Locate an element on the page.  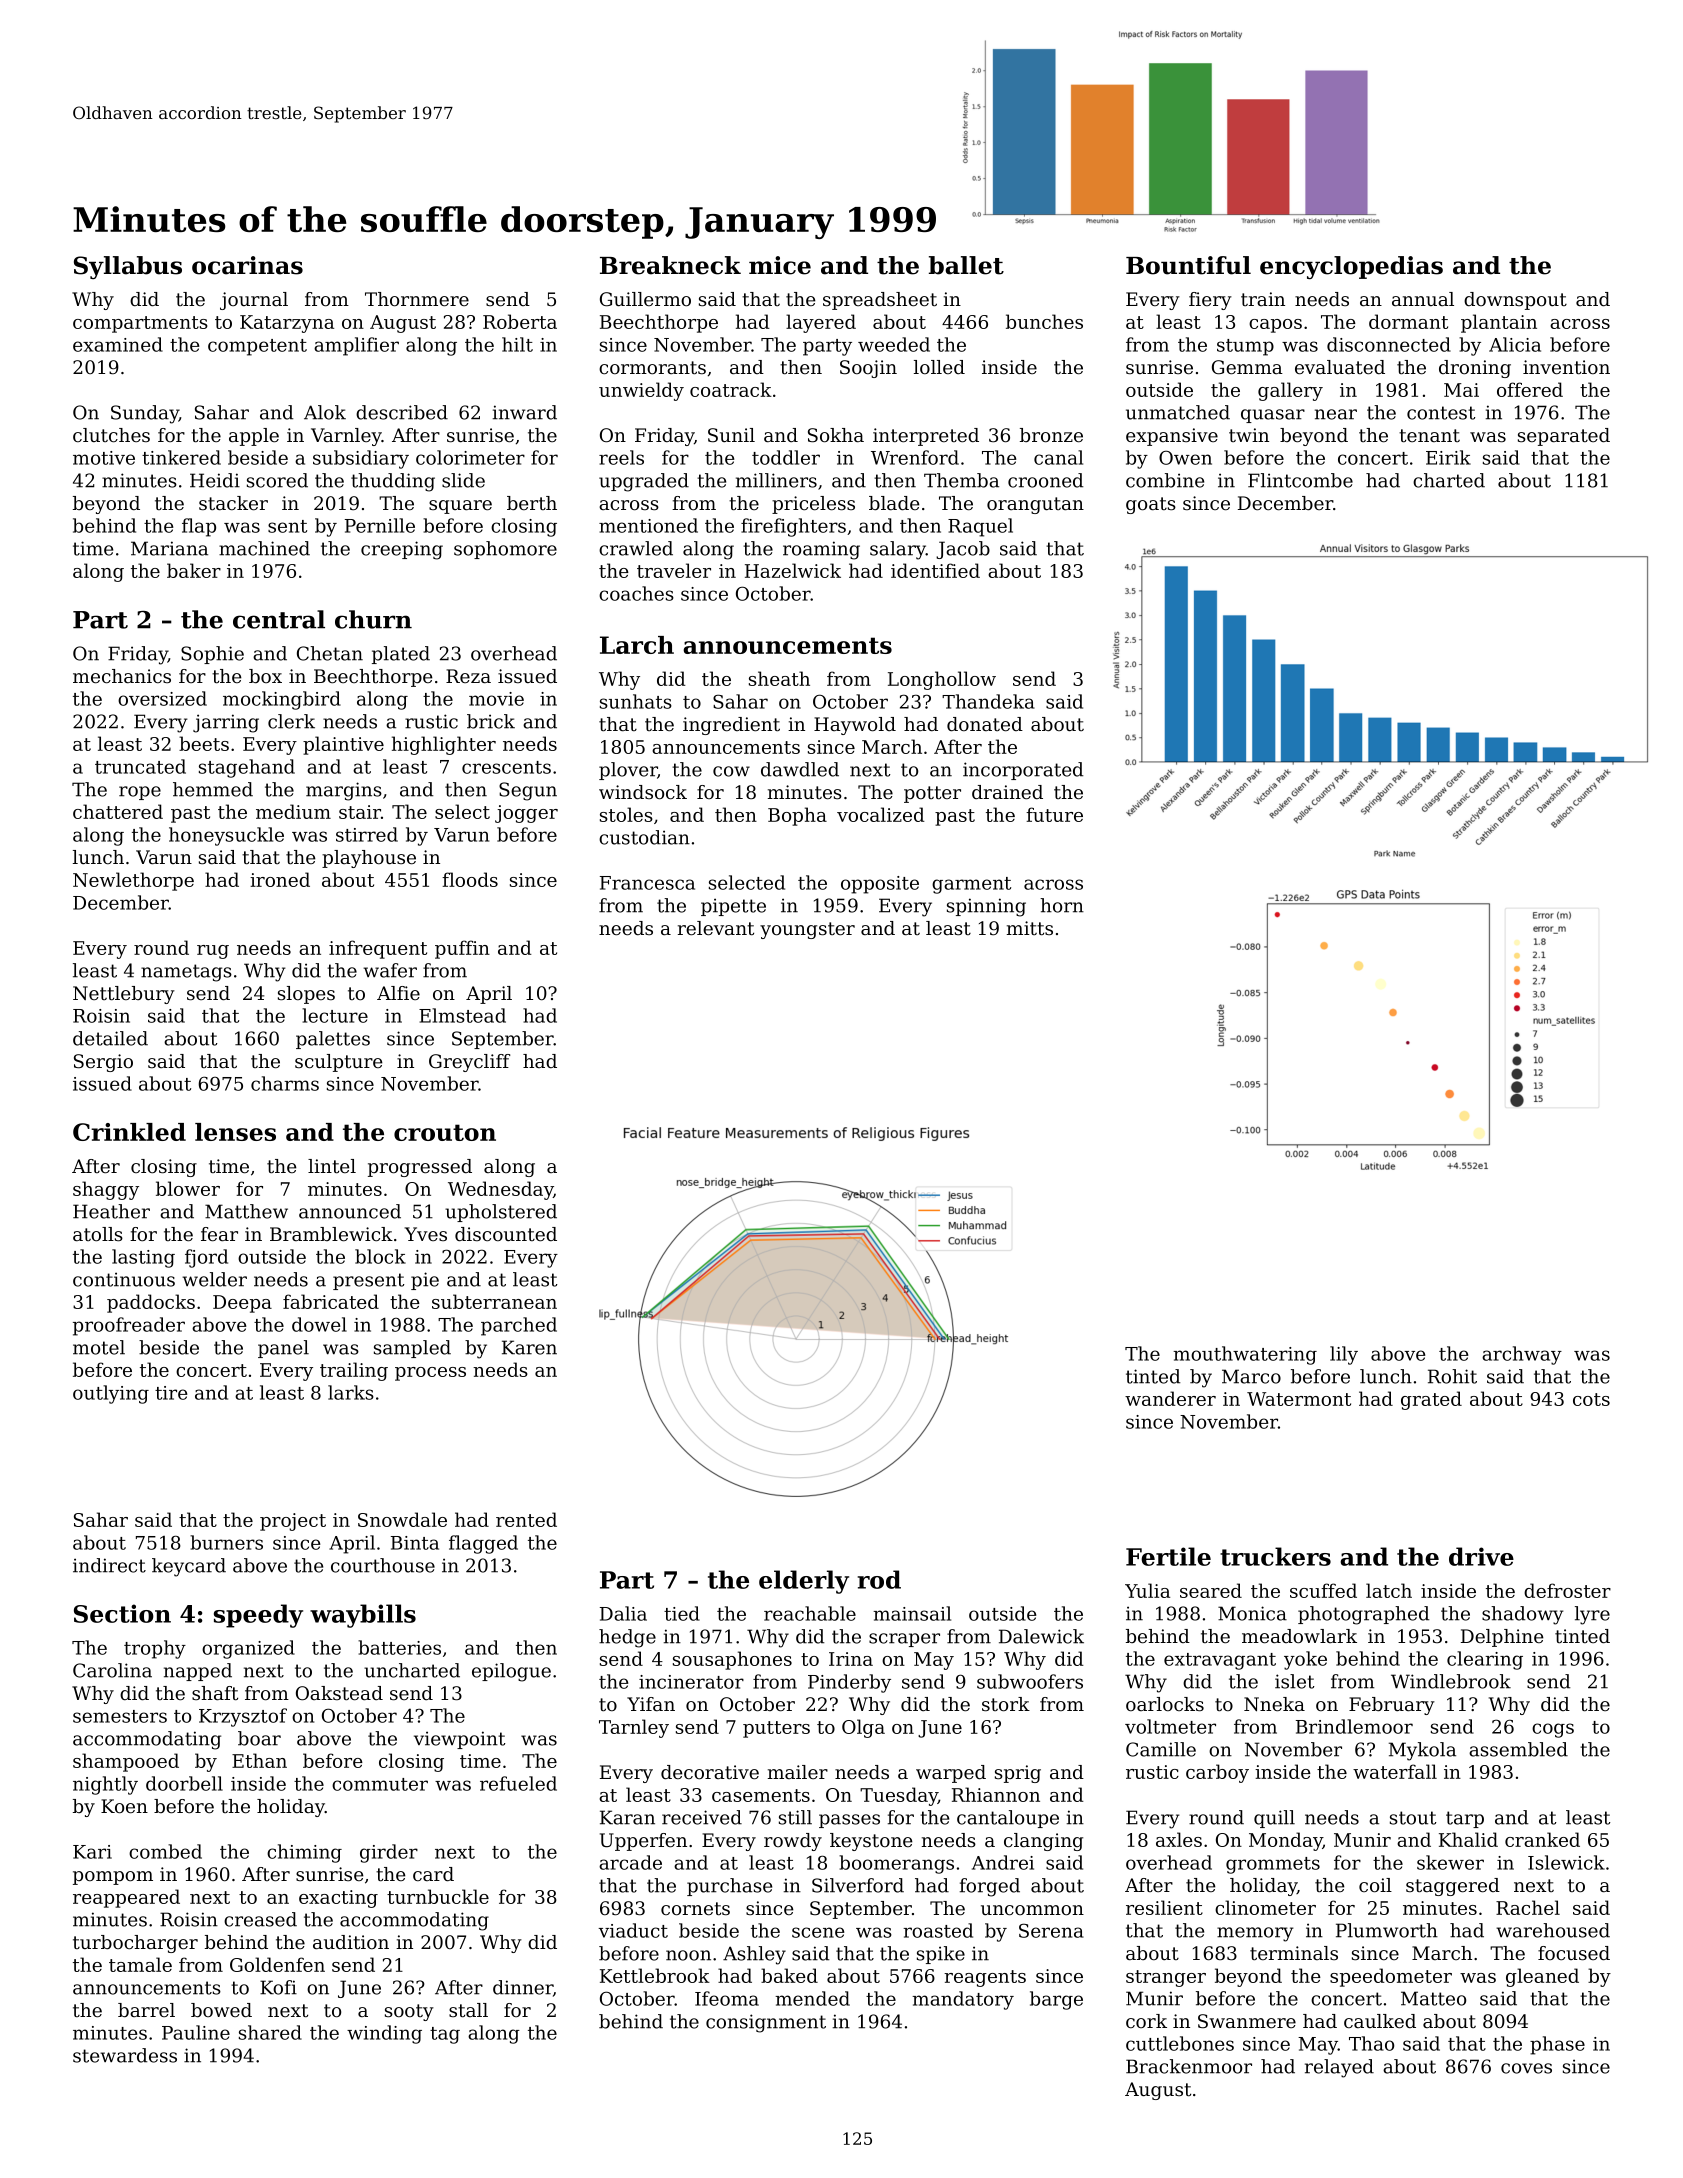
blade is located at coordinates (894, 503).
